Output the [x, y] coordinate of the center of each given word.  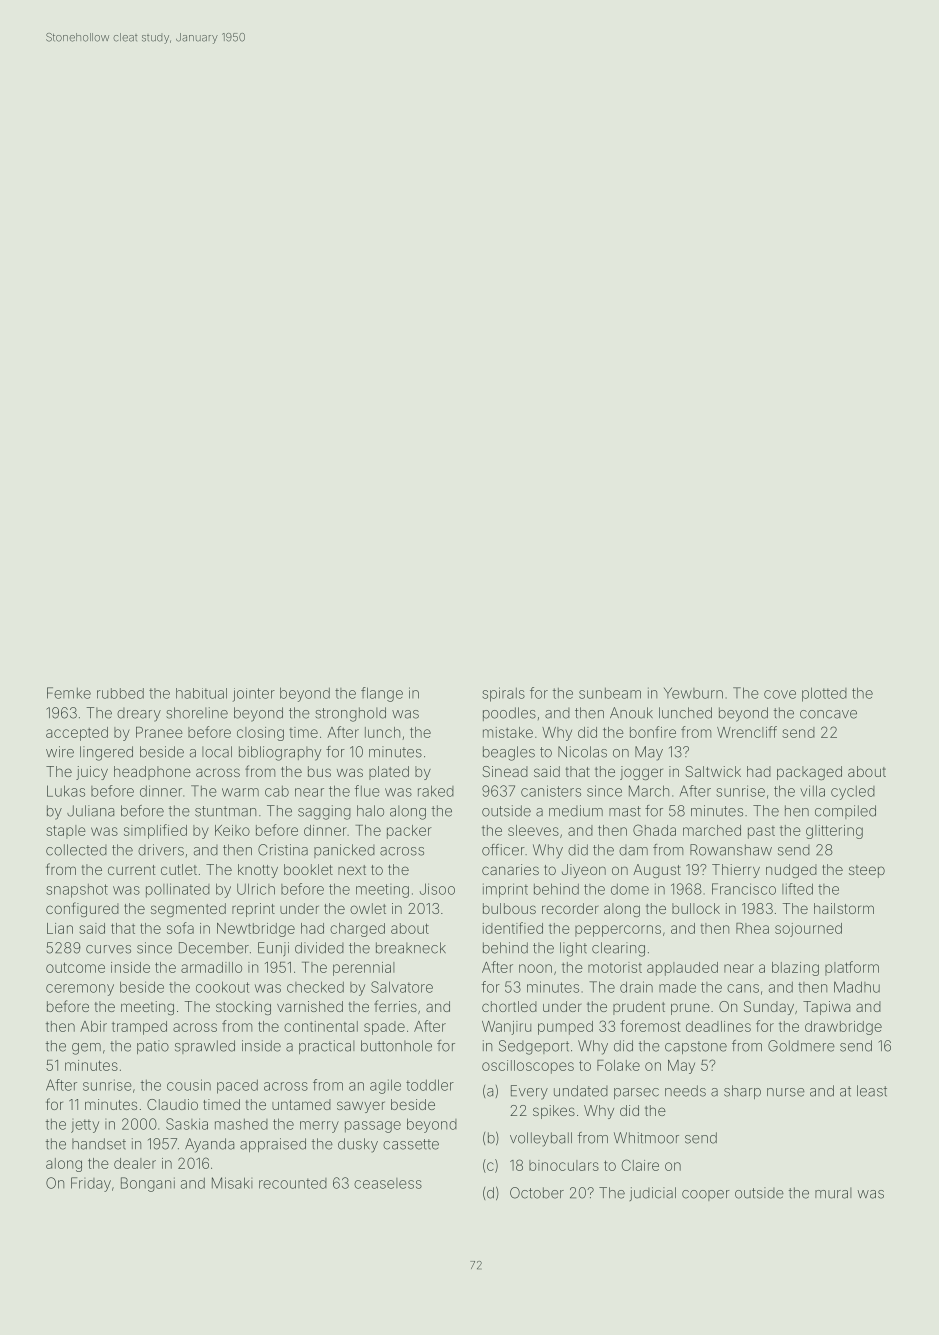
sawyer [361, 1107]
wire [60, 752]
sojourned [808, 930]
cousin [189, 1085]
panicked [344, 851]
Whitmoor [646, 1138]
